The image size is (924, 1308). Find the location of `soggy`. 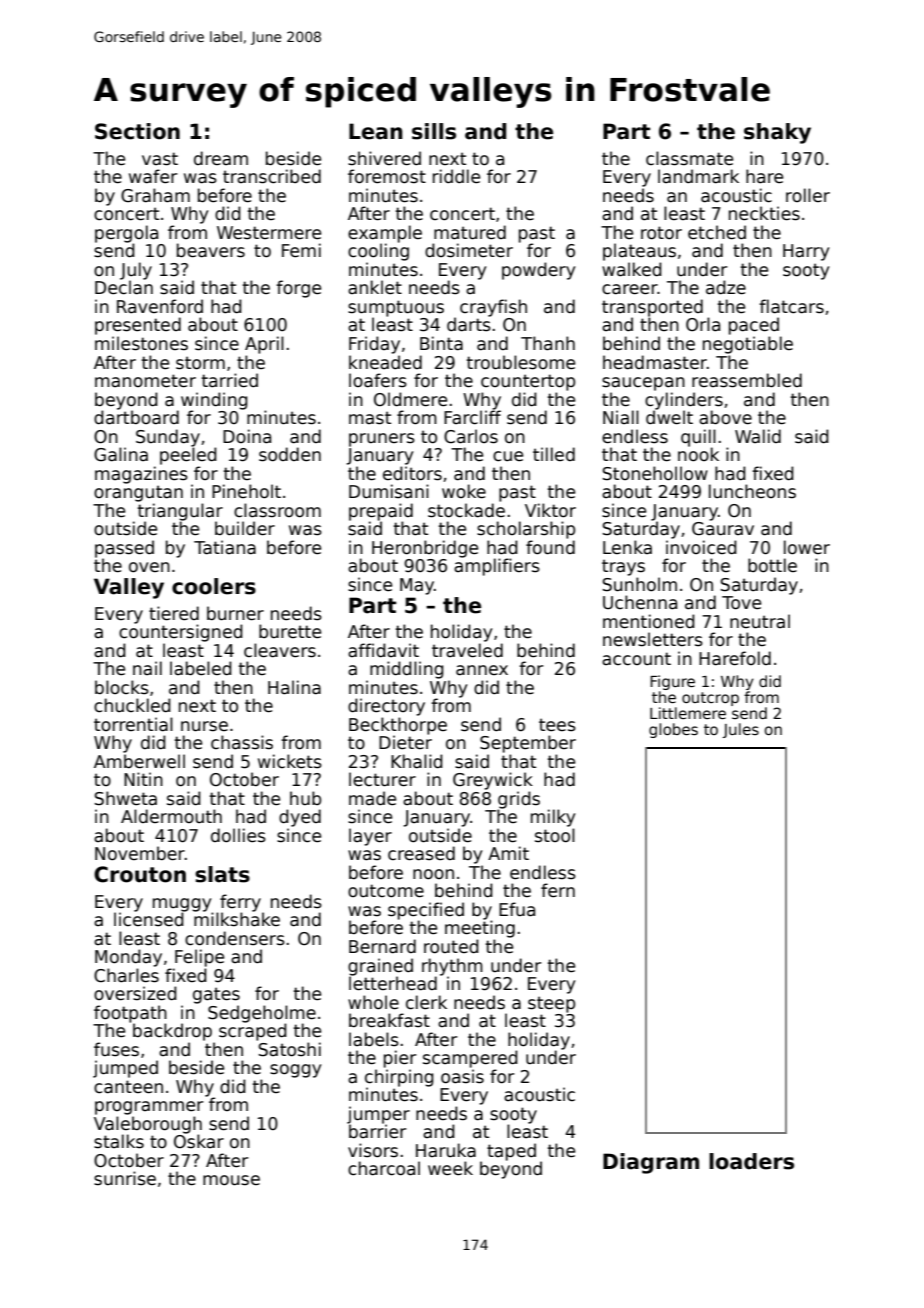

soggy is located at coordinates (295, 1071).
